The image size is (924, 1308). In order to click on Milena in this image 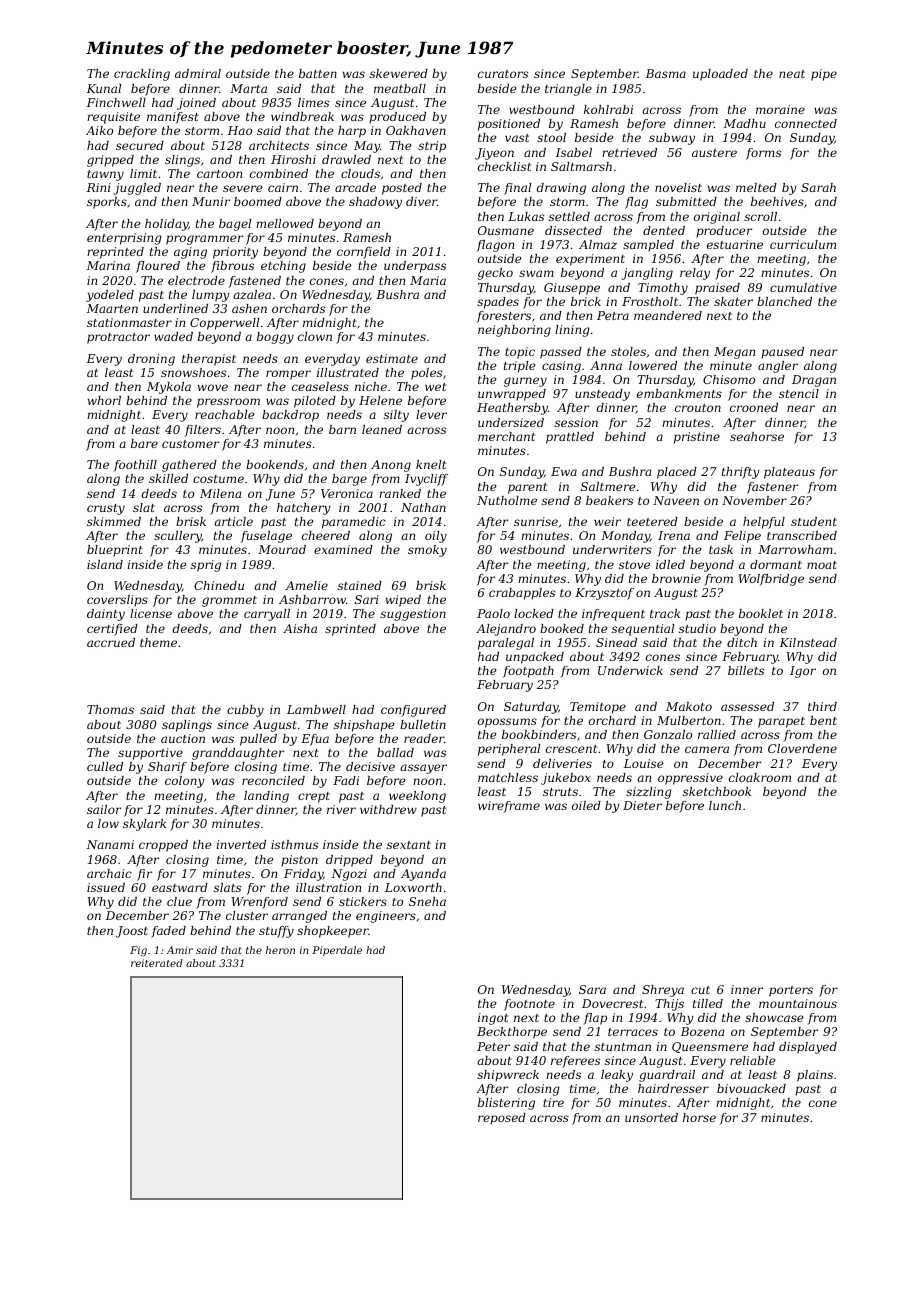, I will do `click(220, 493)`.
